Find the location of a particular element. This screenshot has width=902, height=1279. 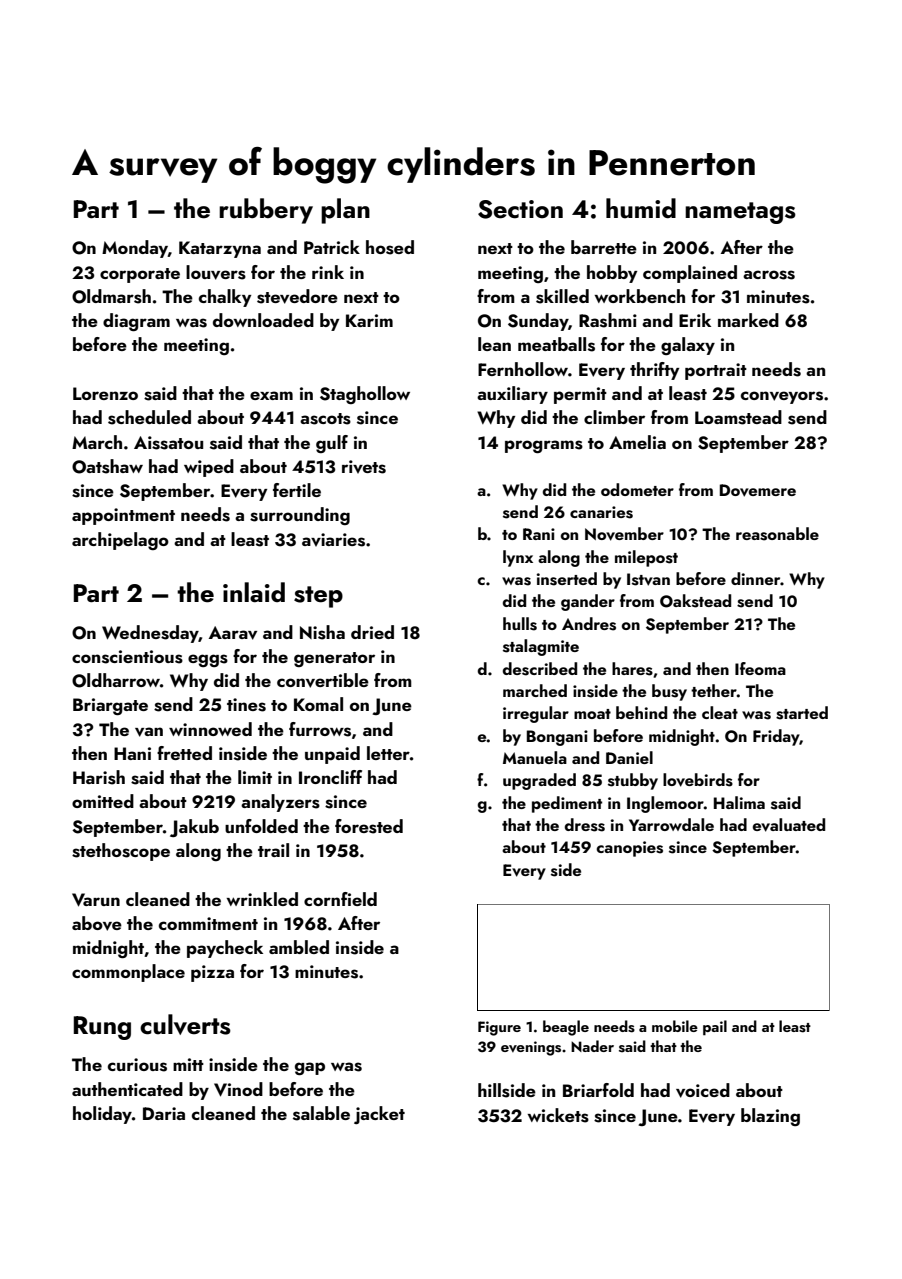

inserted is located at coordinates (567, 579).
